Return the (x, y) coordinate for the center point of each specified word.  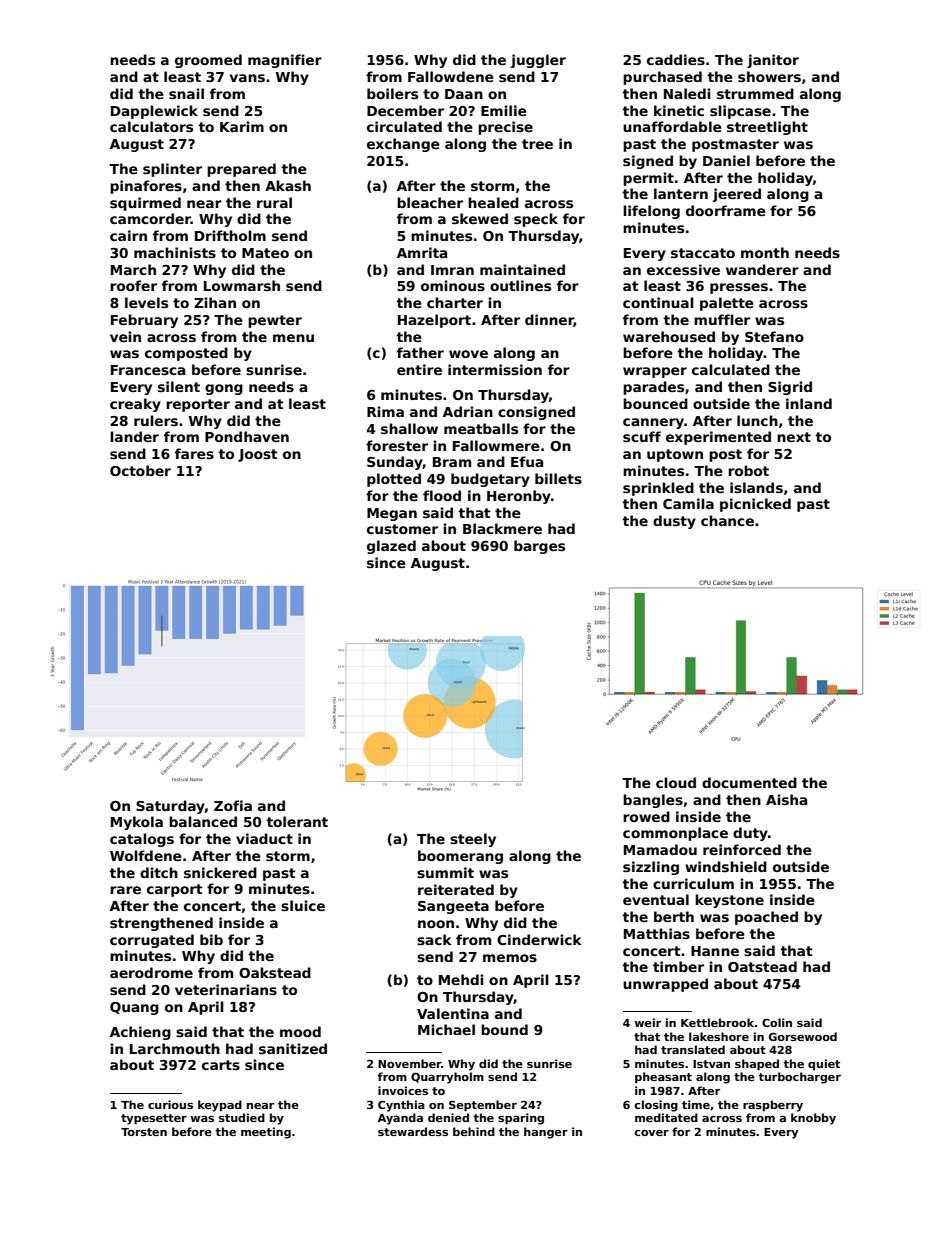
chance (727, 520)
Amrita (422, 252)
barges (539, 547)
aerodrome (151, 972)
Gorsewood (803, 1036)
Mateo (265, 253)
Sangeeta (453, 907)
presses (739, 288)
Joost (258, 455)
